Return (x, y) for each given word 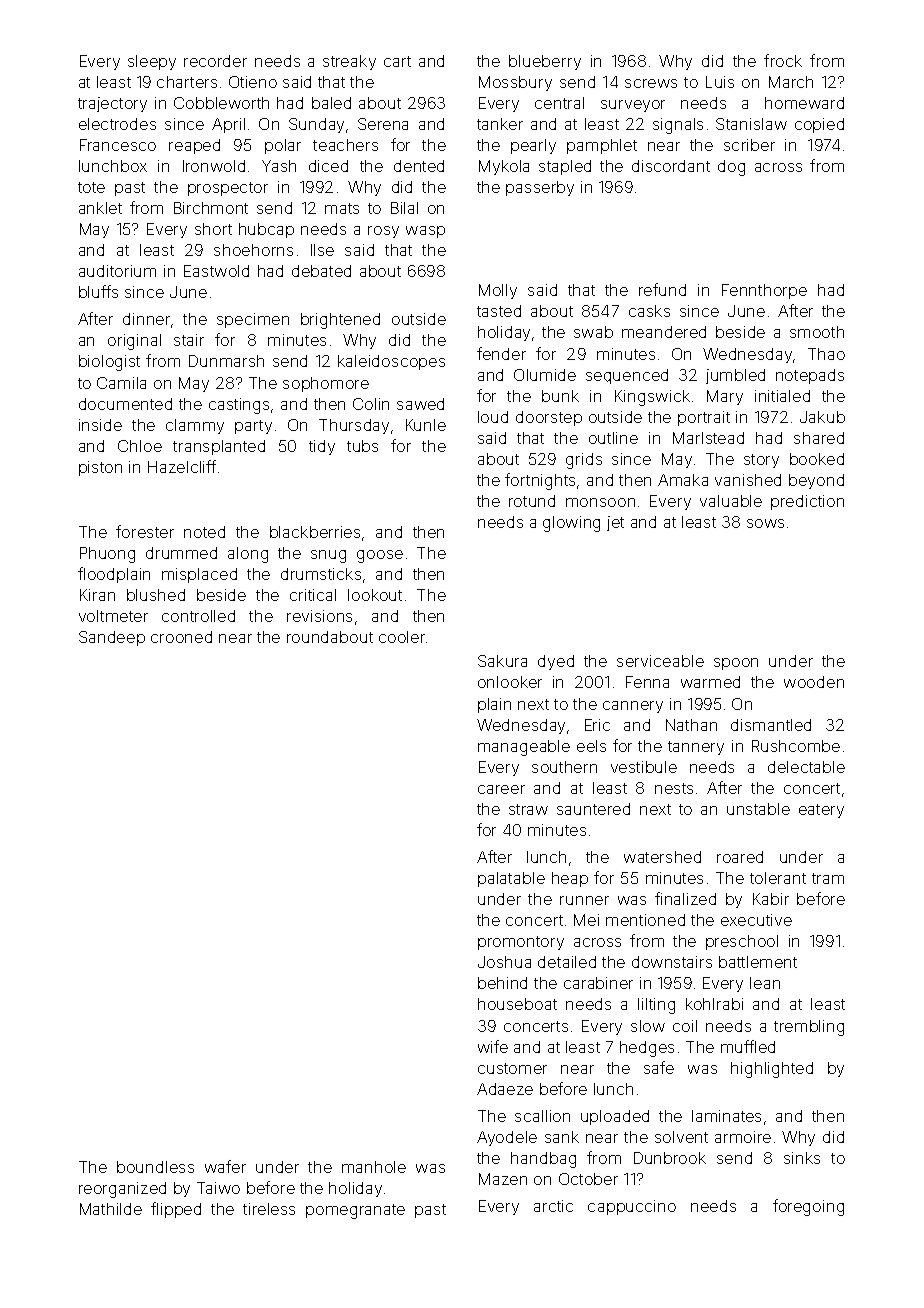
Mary (725, 397)
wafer (225, 1166)
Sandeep (112, 638)
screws (651, 83)
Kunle (426, 425)
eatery (821, 811)
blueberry (545, 62)
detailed (567, 962)
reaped (194, 146)
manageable (524, 748)
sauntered (593, 809)
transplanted (219, 447)
